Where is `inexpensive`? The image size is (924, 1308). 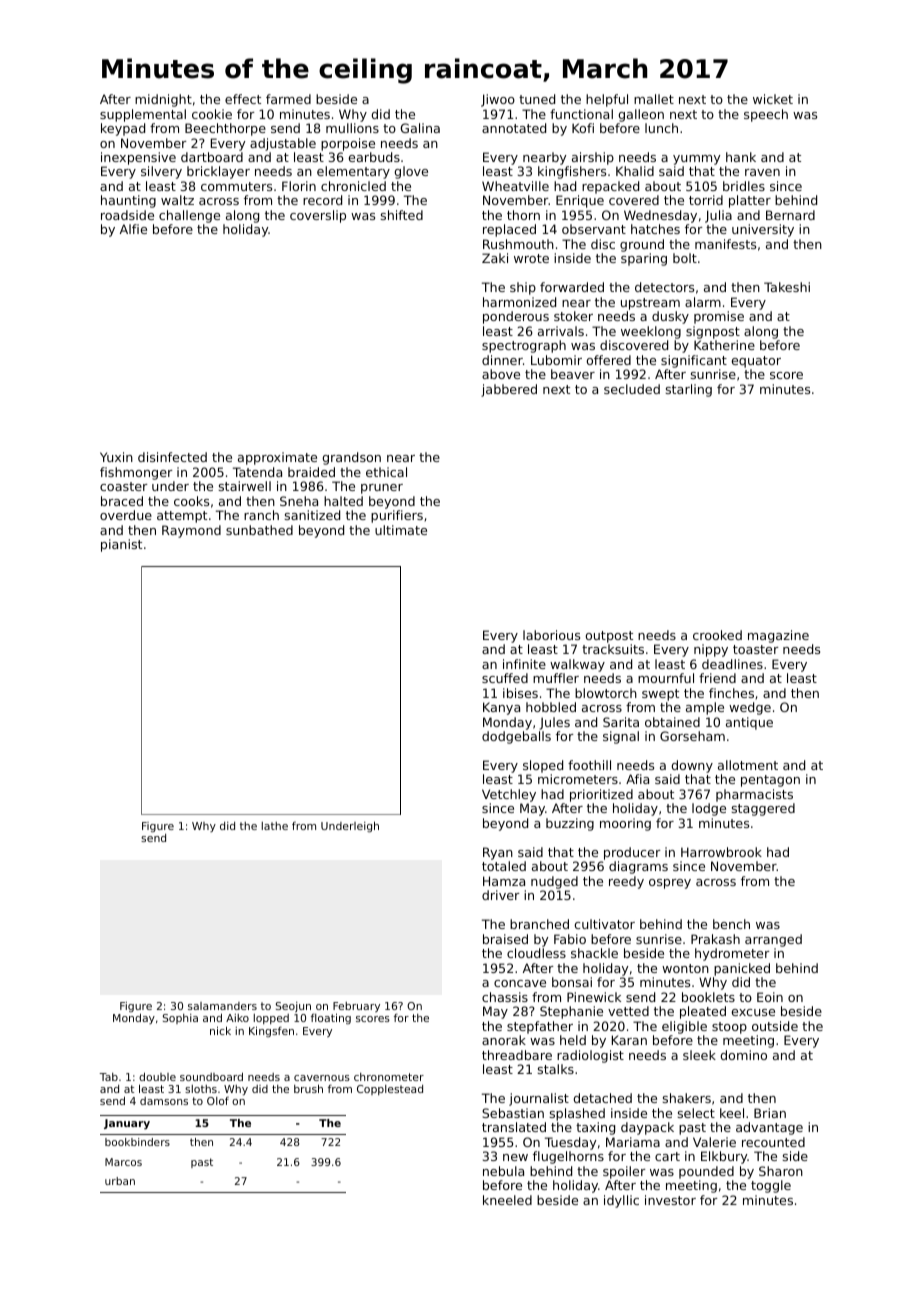
inexpensive is located at coordinates (138, 158).
